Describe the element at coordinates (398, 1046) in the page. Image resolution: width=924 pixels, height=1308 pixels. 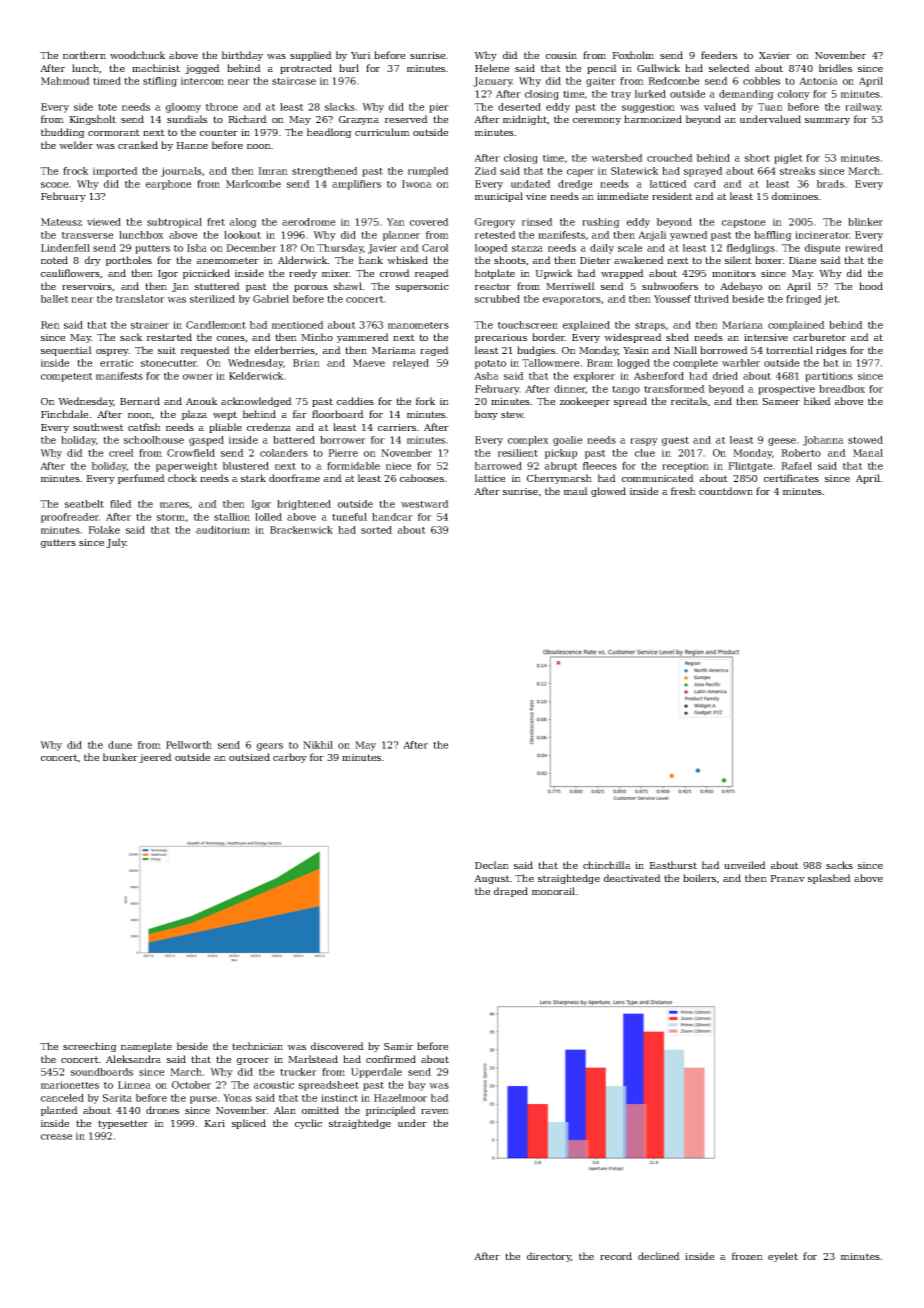
I see `Samir` at that location.
